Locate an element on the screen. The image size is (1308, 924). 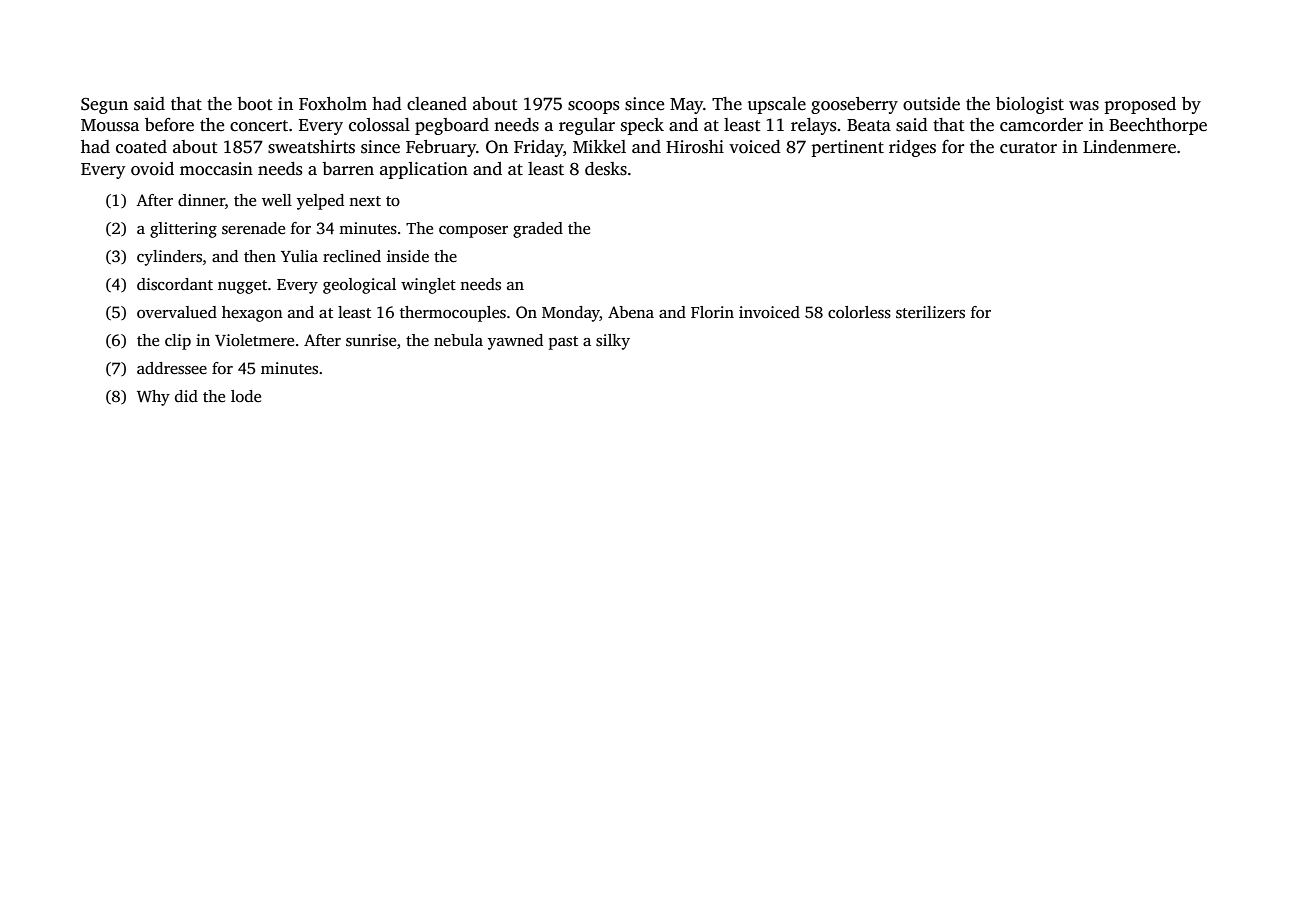
coated is located at coordinates (141, 147).
